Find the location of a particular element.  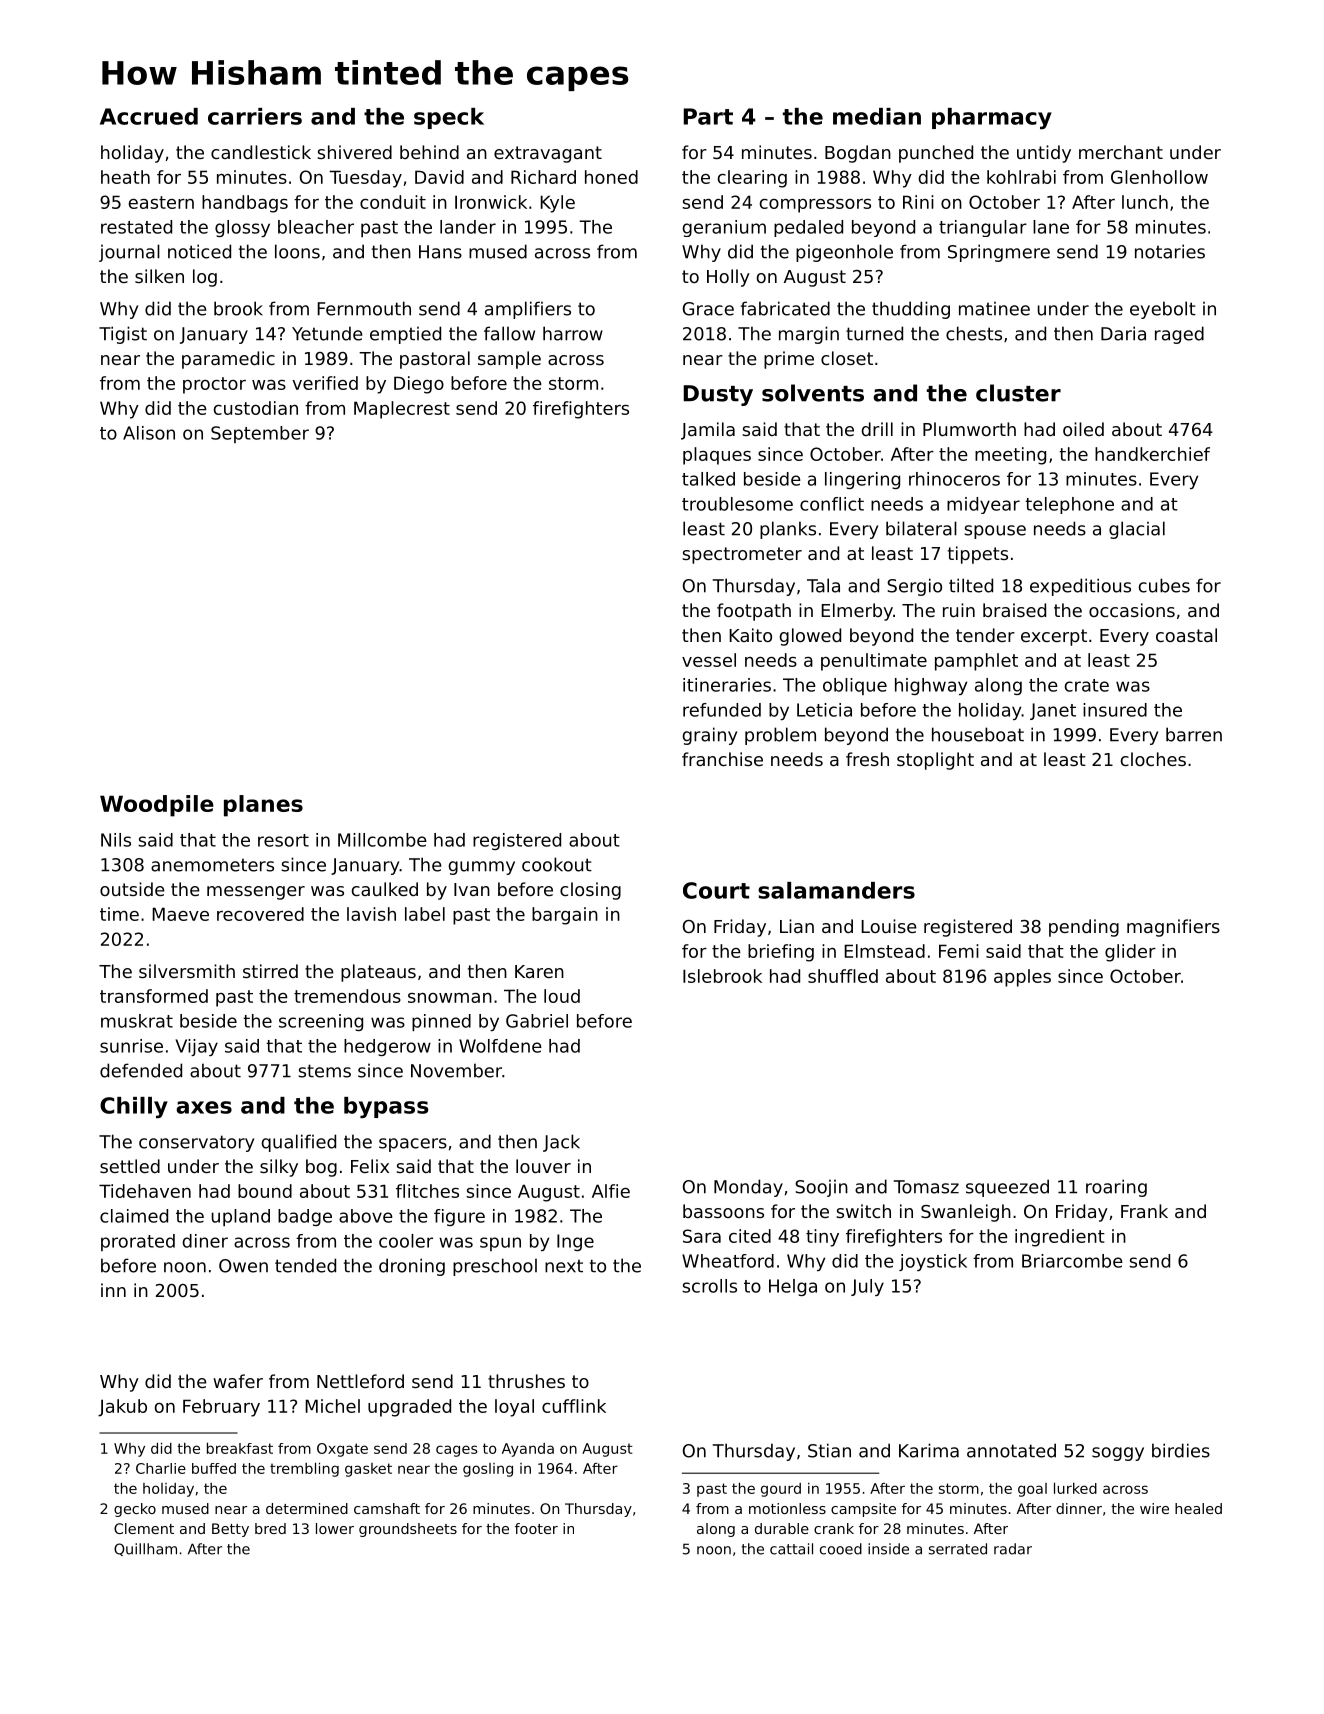

log is located at coordinates (205, 278).
